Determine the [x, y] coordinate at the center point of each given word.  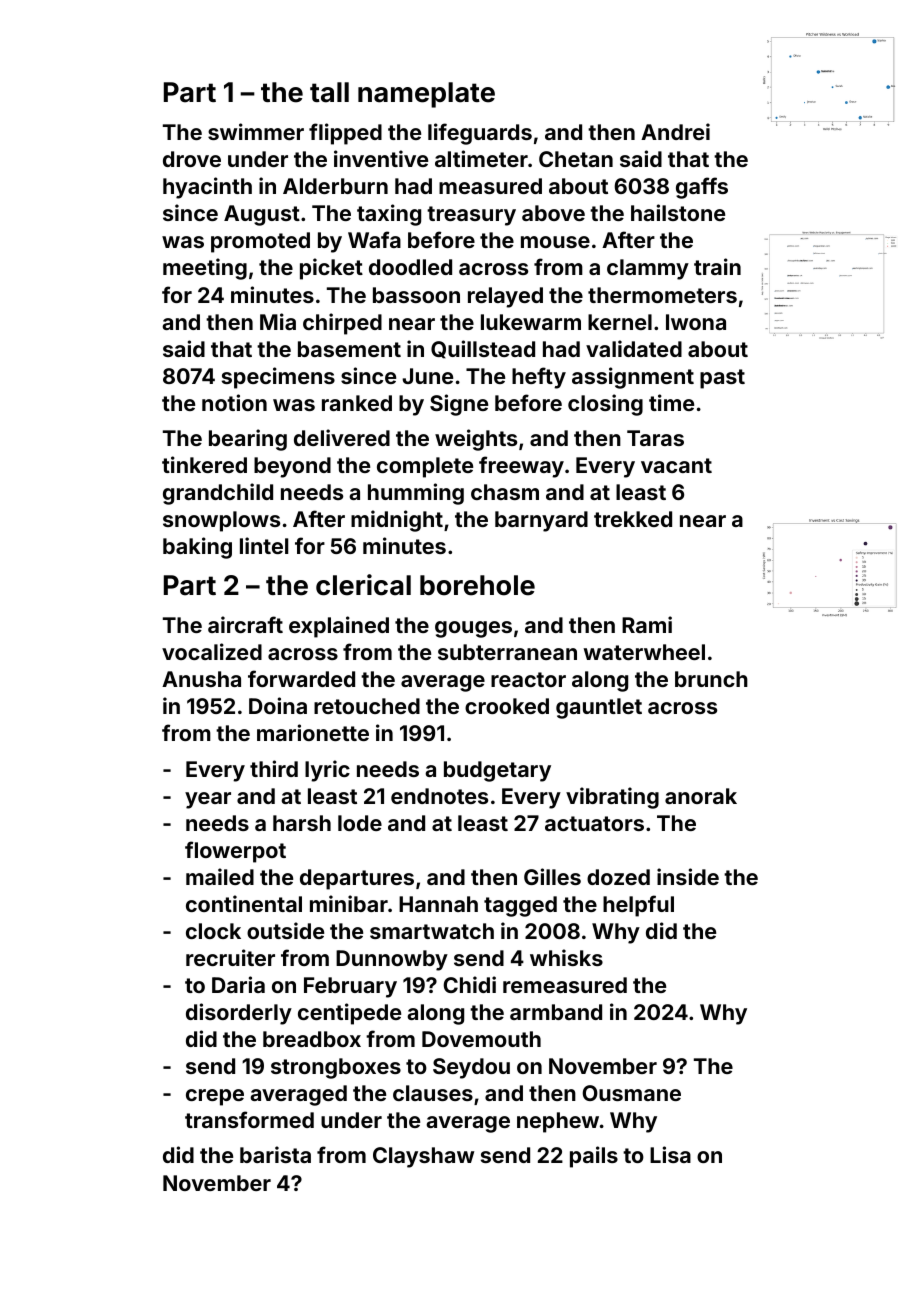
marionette [313, 732]
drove [192, 159]
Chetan [576, 159]
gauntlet [599, 708]
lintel [264, 545]
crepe [215, 1097]
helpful [638, 906]
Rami [647, 624]
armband [556, 1012]
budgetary [497, 771]
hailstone [678, 212]
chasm [505, 492]
